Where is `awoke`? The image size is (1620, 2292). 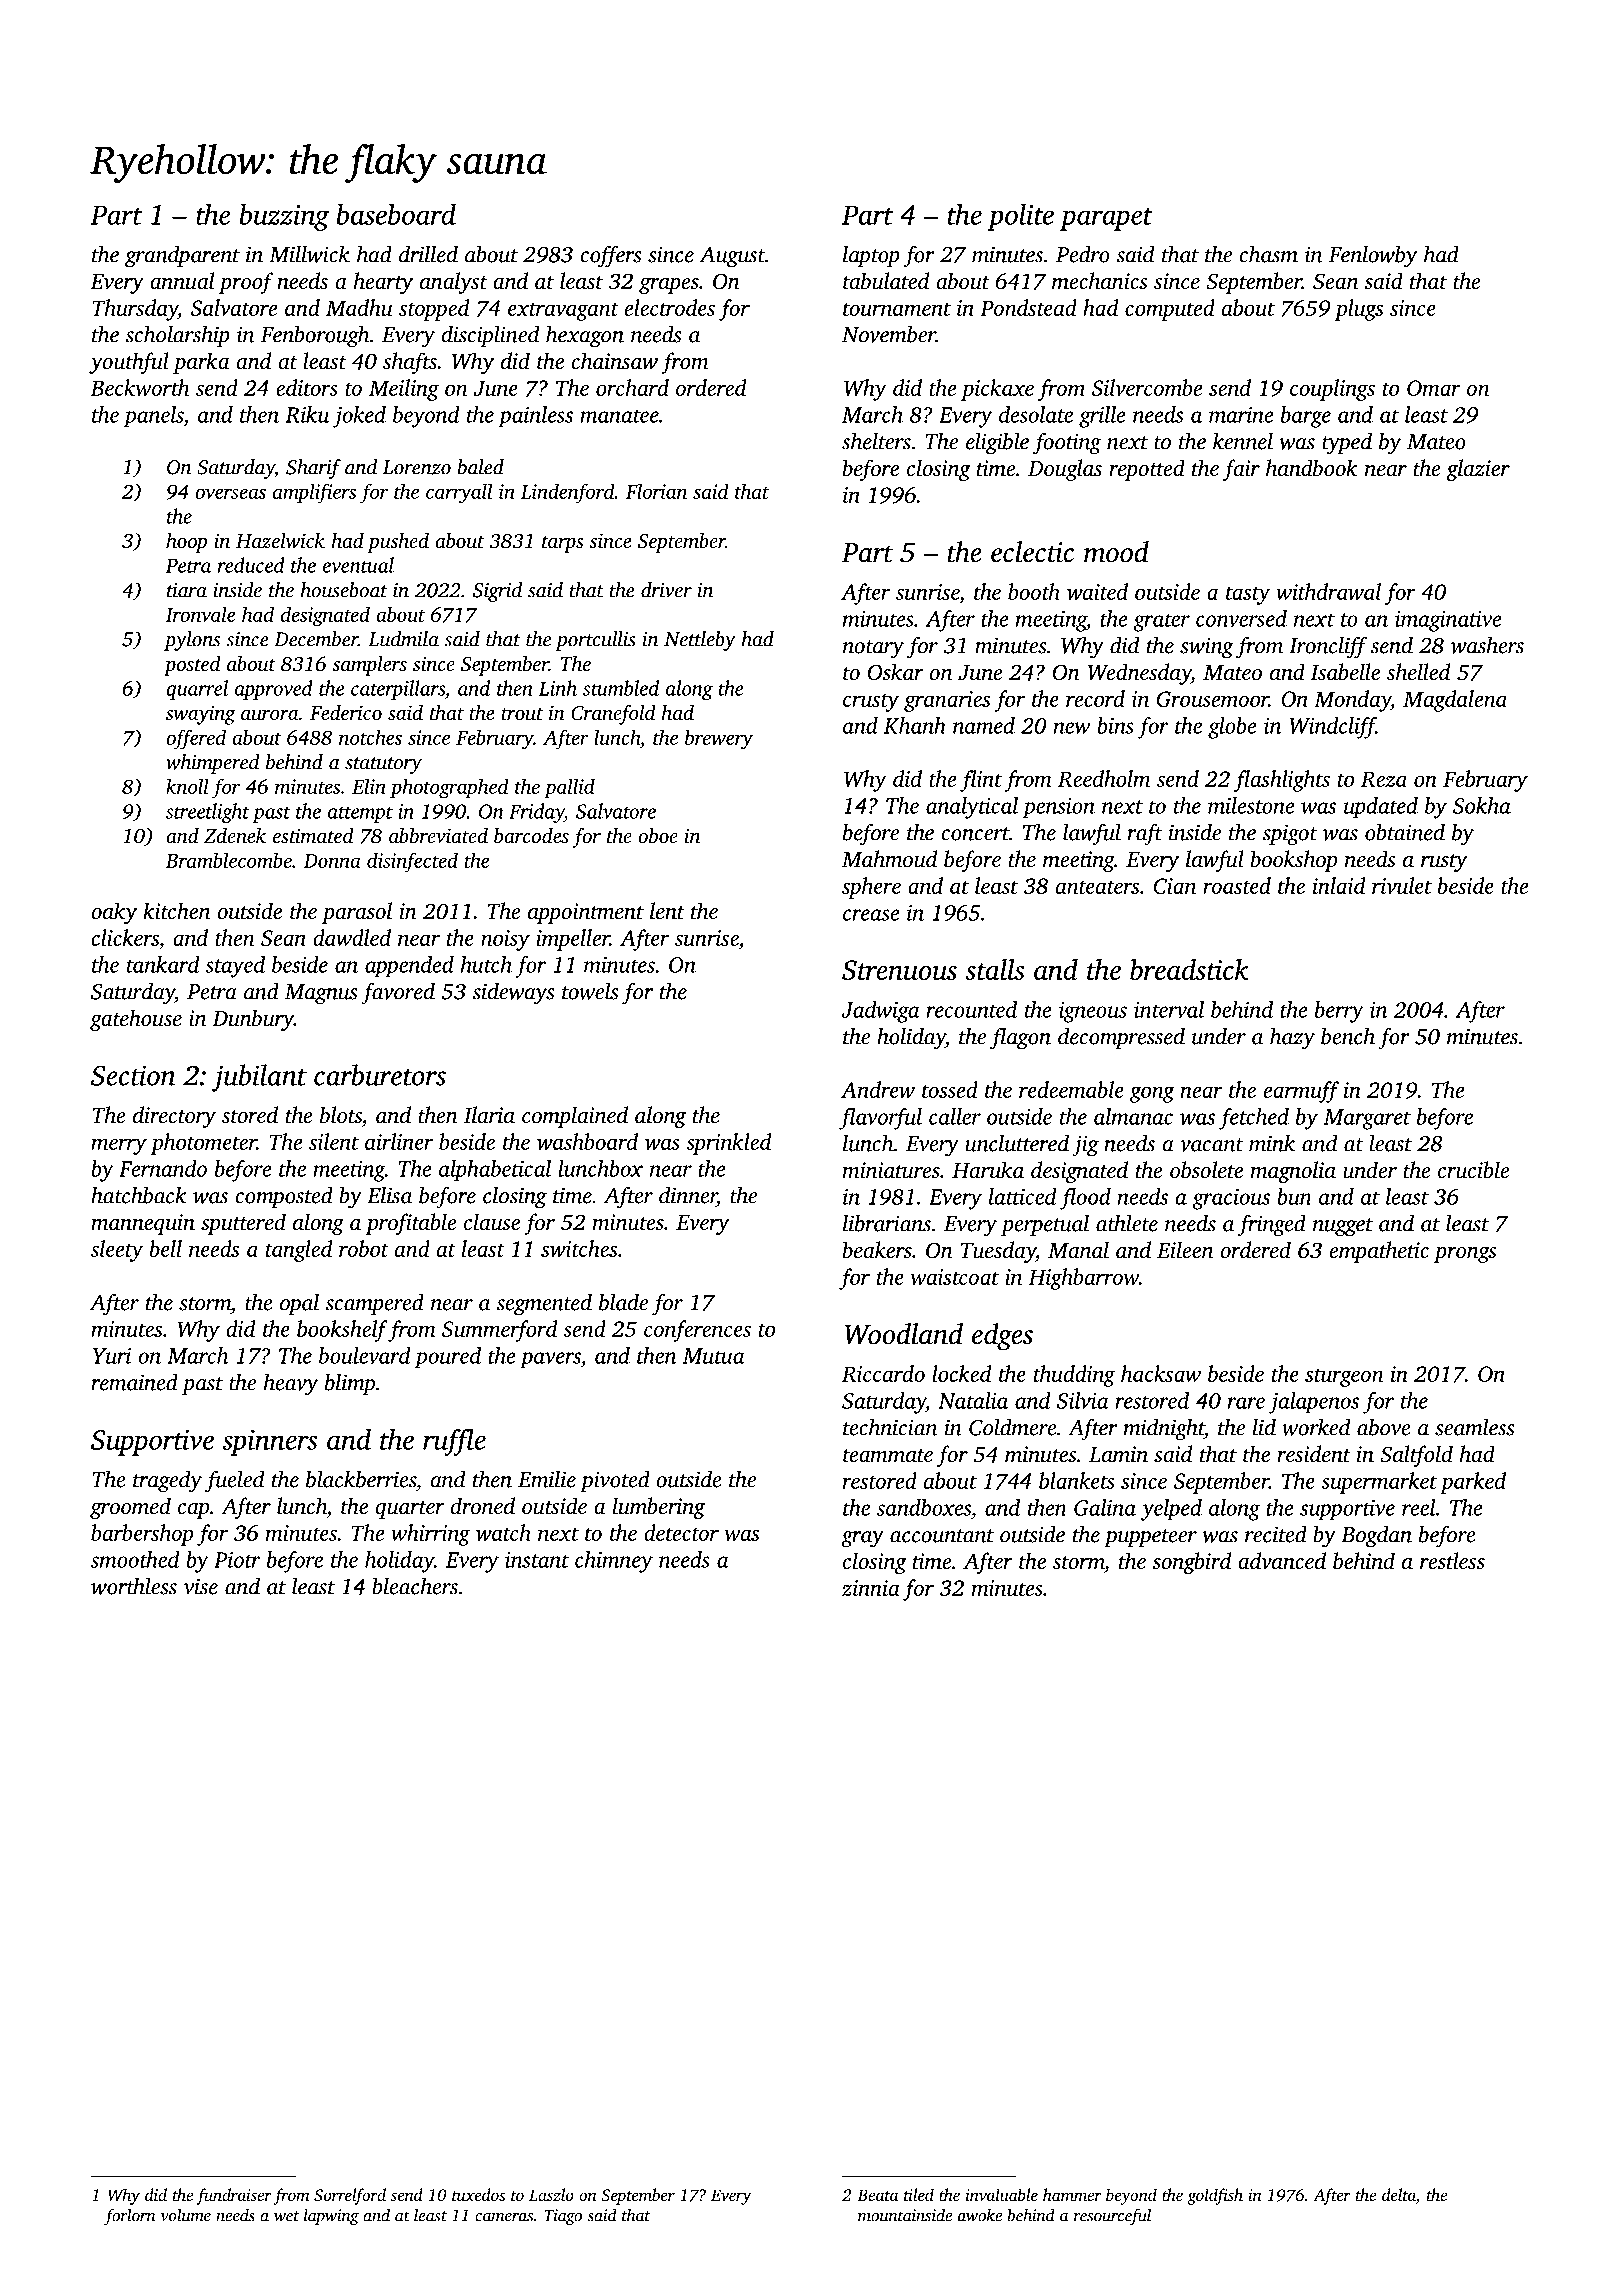 awoke is located at coordinates (980, 2215).
